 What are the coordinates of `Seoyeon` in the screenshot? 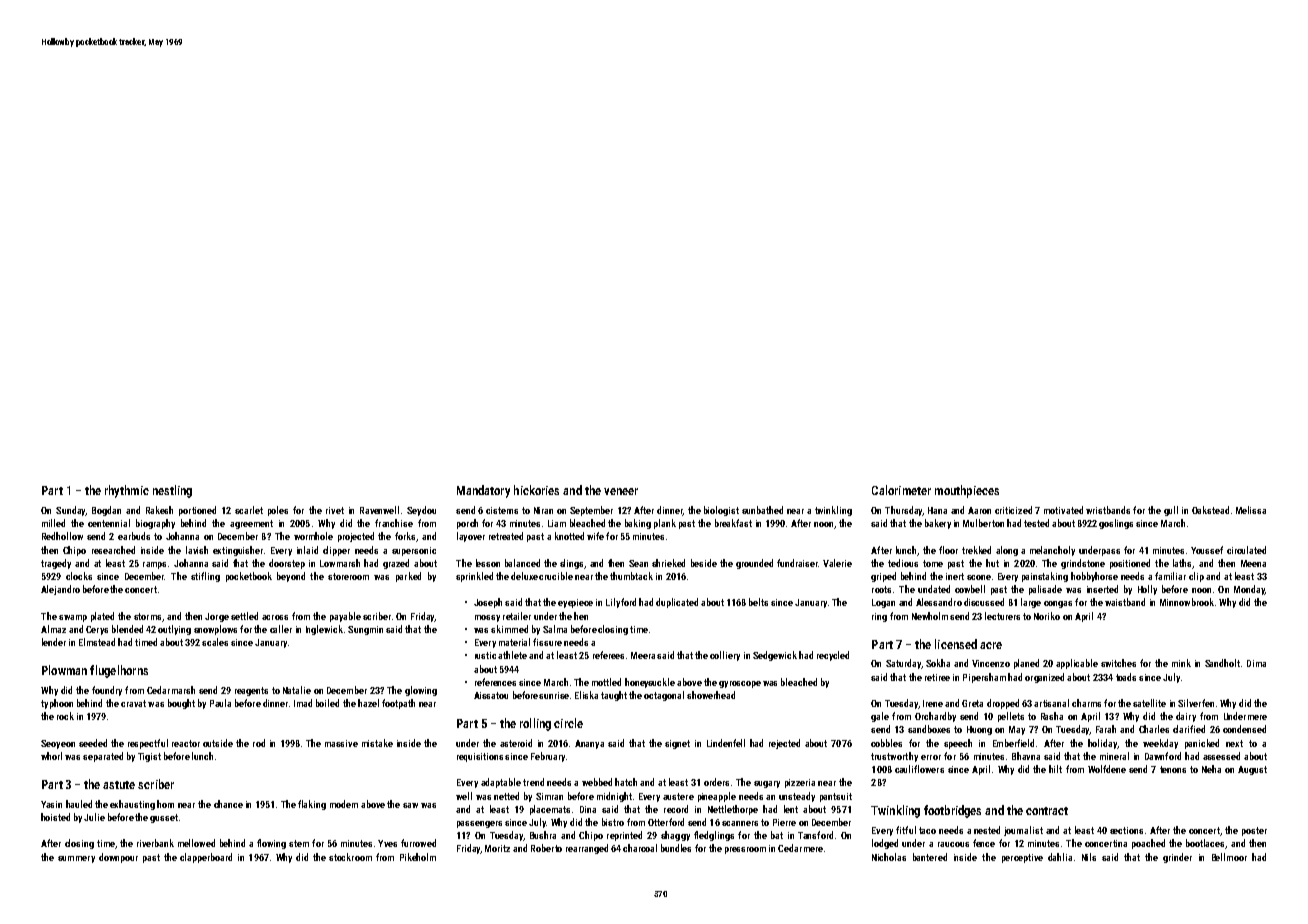 It's located at (58, 744).
